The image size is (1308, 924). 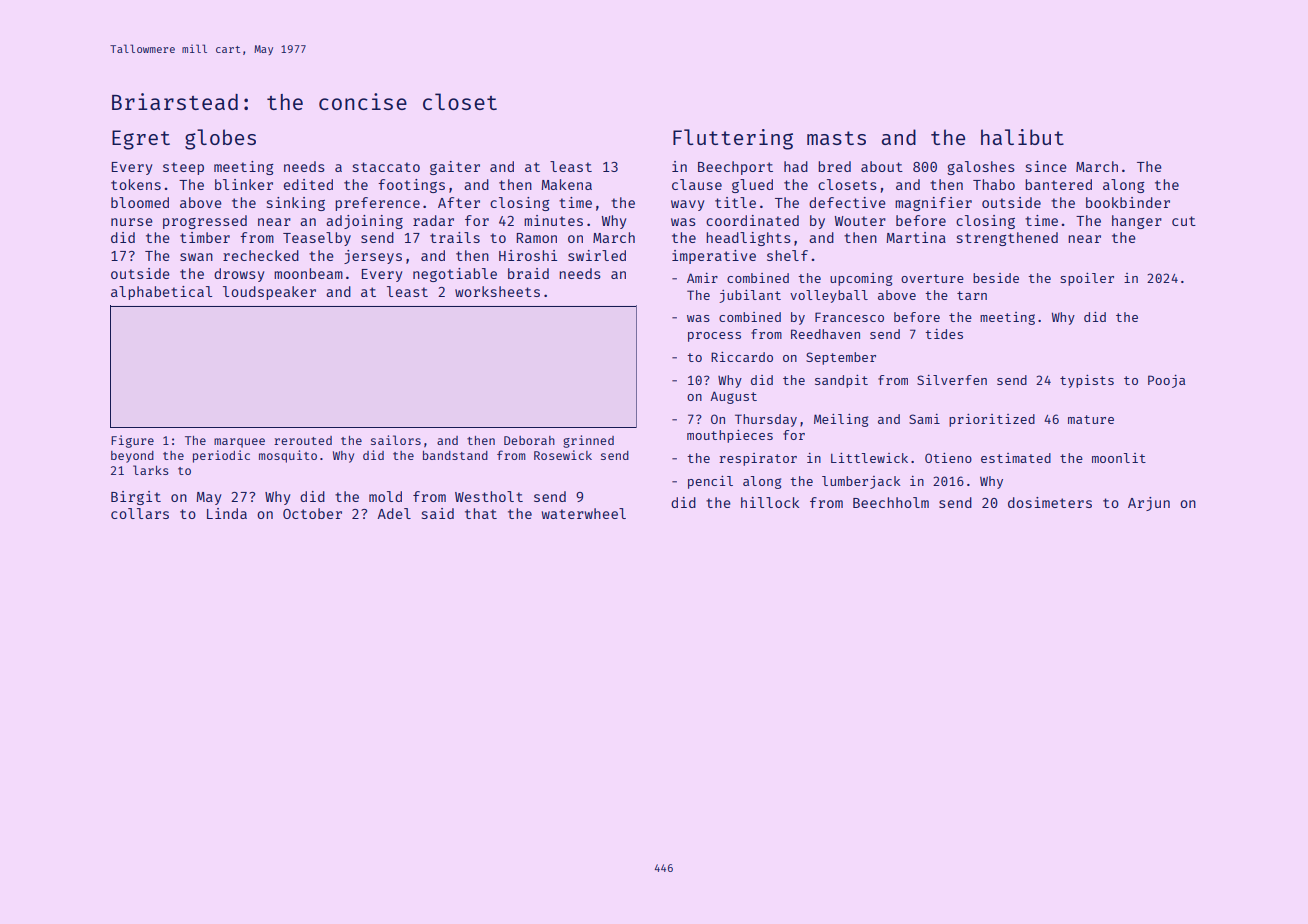 What do you see at coordinates (1184, 221) in the screenshot?
I see `cut` at bounding box center [1184, 221].
